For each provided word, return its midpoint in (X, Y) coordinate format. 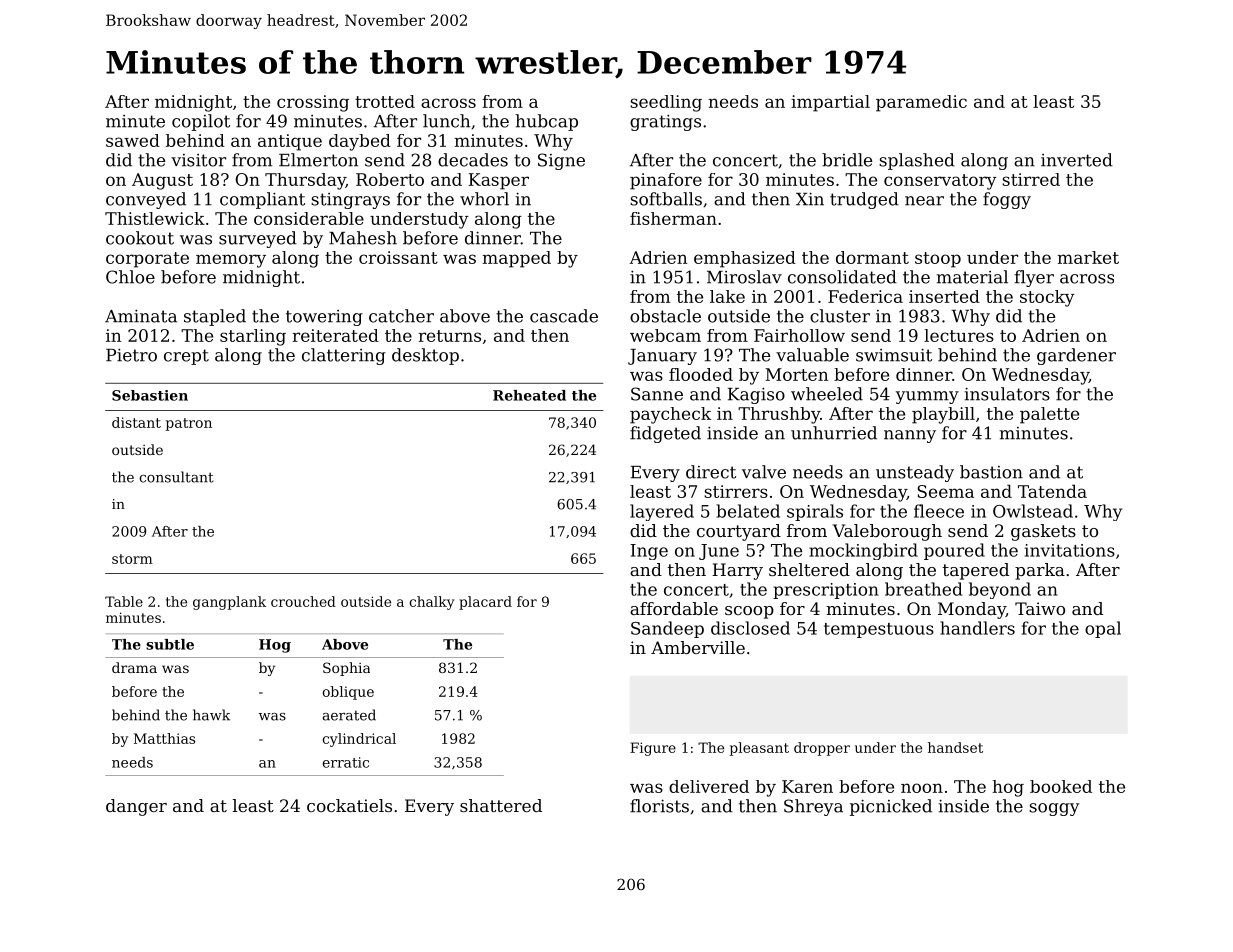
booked (1061, 786)
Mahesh (363, 238)
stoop (938, 260)
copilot (201, 122)
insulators (1007, 394)
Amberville (698, 647)
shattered (501, 805)
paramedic (921, 103)
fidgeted (665, 434)
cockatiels (349, 805)
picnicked (891, 807)
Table (124, 601)
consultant (176, 477)
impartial (830, 103)
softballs (666, 199)
